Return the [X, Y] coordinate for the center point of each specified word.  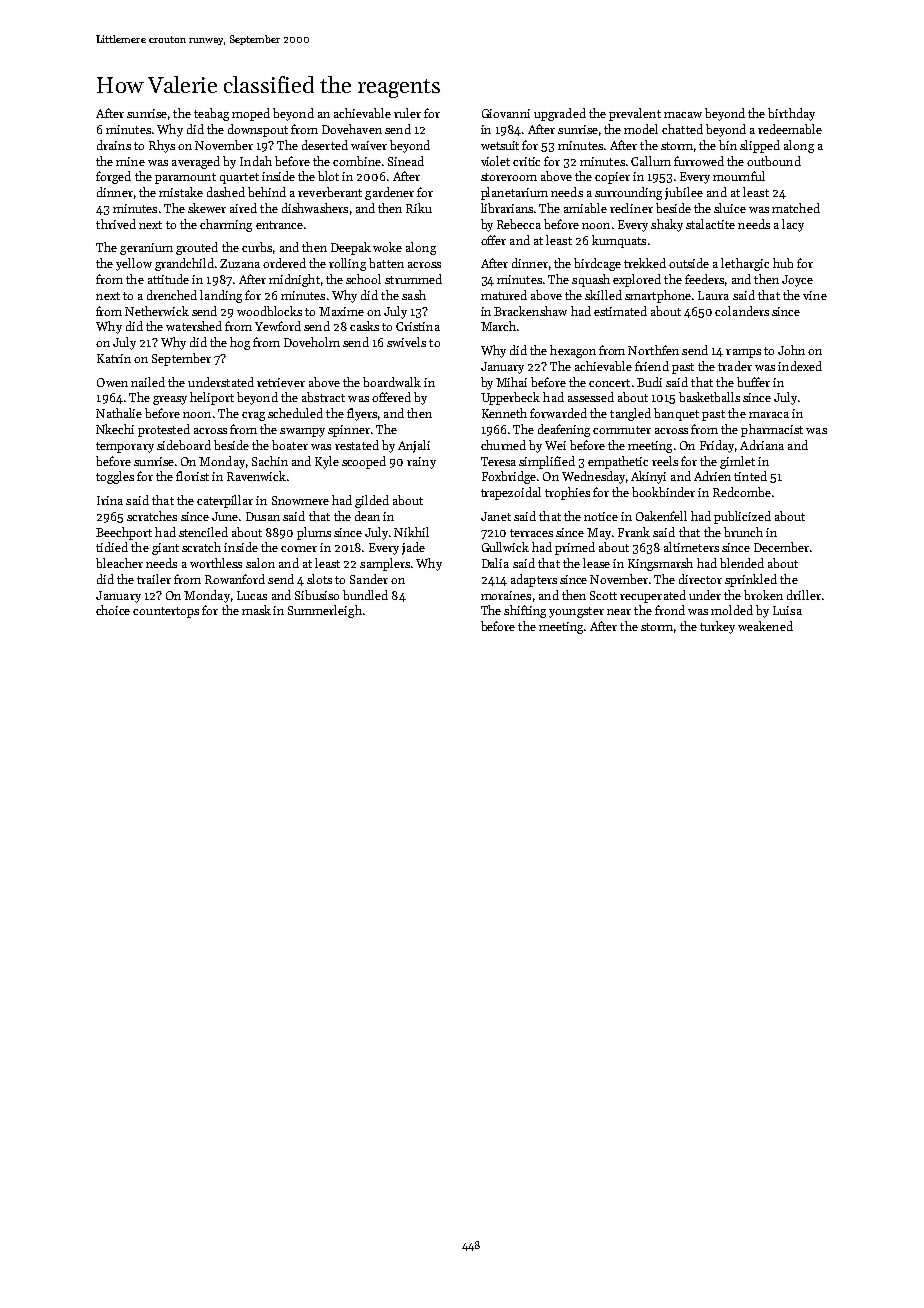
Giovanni [506, 113]
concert [609, 383]
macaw [683, 115]
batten [386, 263]
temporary [125, 447]
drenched [172, 295]
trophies [567, 493]
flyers [362, 414]
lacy [793, 225]
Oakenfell [661, 516]
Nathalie [119, 413]
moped [251, 114]
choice [113, 610]
